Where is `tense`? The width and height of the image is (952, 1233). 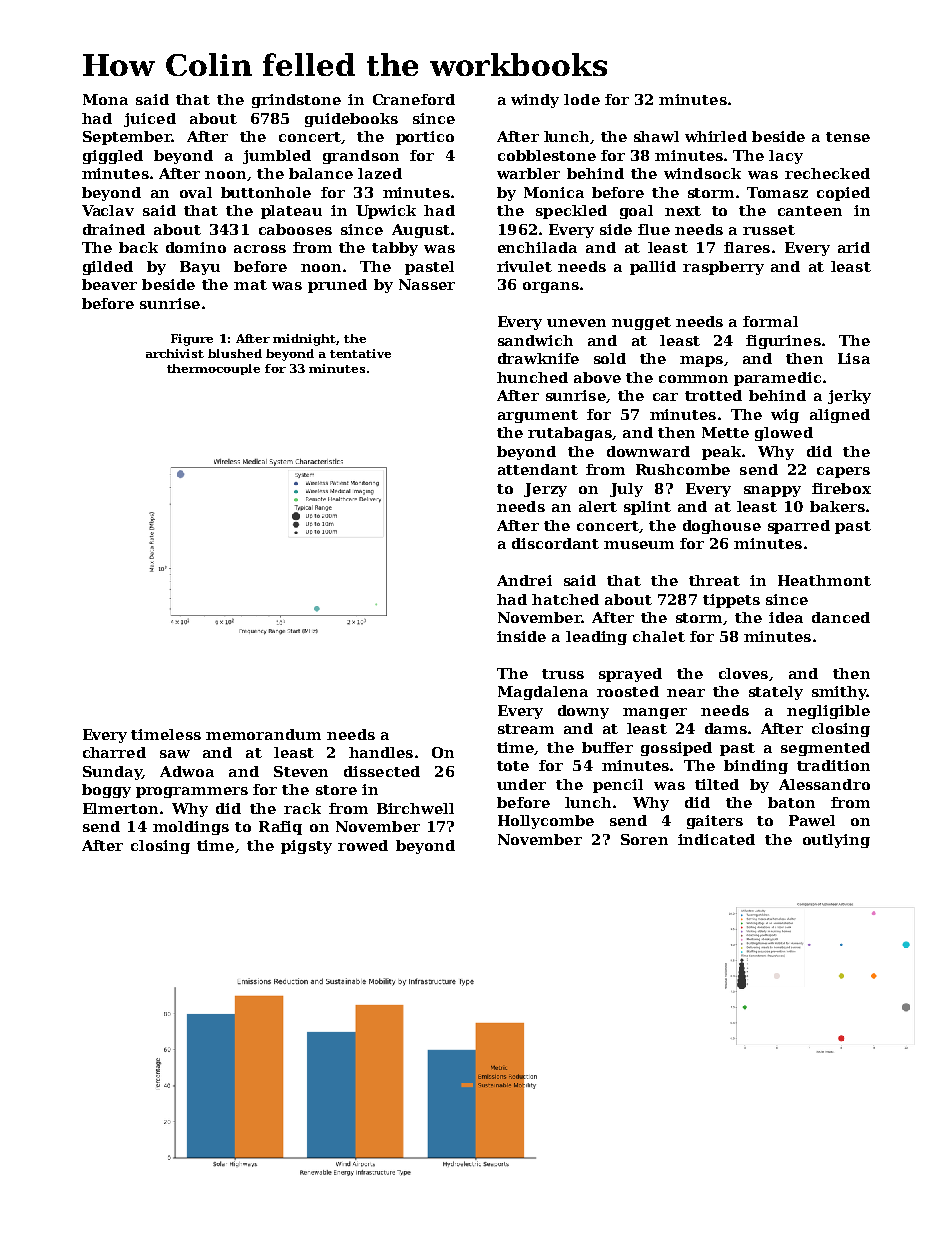
tense is located at coordinates (848, 137).
